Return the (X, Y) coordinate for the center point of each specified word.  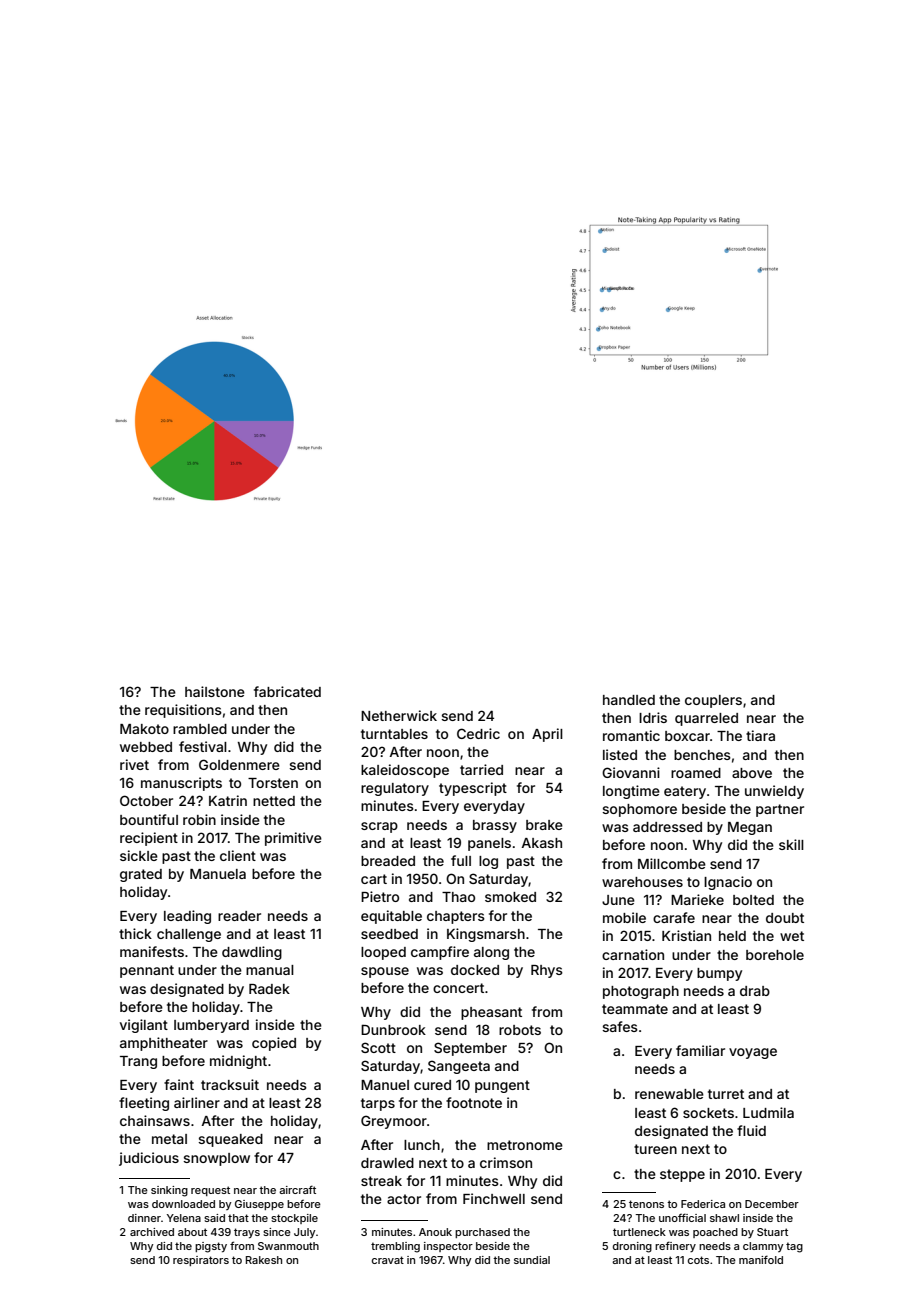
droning (632, 1247)
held (732, 936)
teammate (635, 1009)
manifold (761, 1259)
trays (247, 1233)
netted (274, 801)
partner (780, 810)
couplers (713, 701)
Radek (269, 989)
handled (629, 700)
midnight (238, 1062)
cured (432, 1085)
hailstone (215, 691)
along (491, 953)
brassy (495, 826)
